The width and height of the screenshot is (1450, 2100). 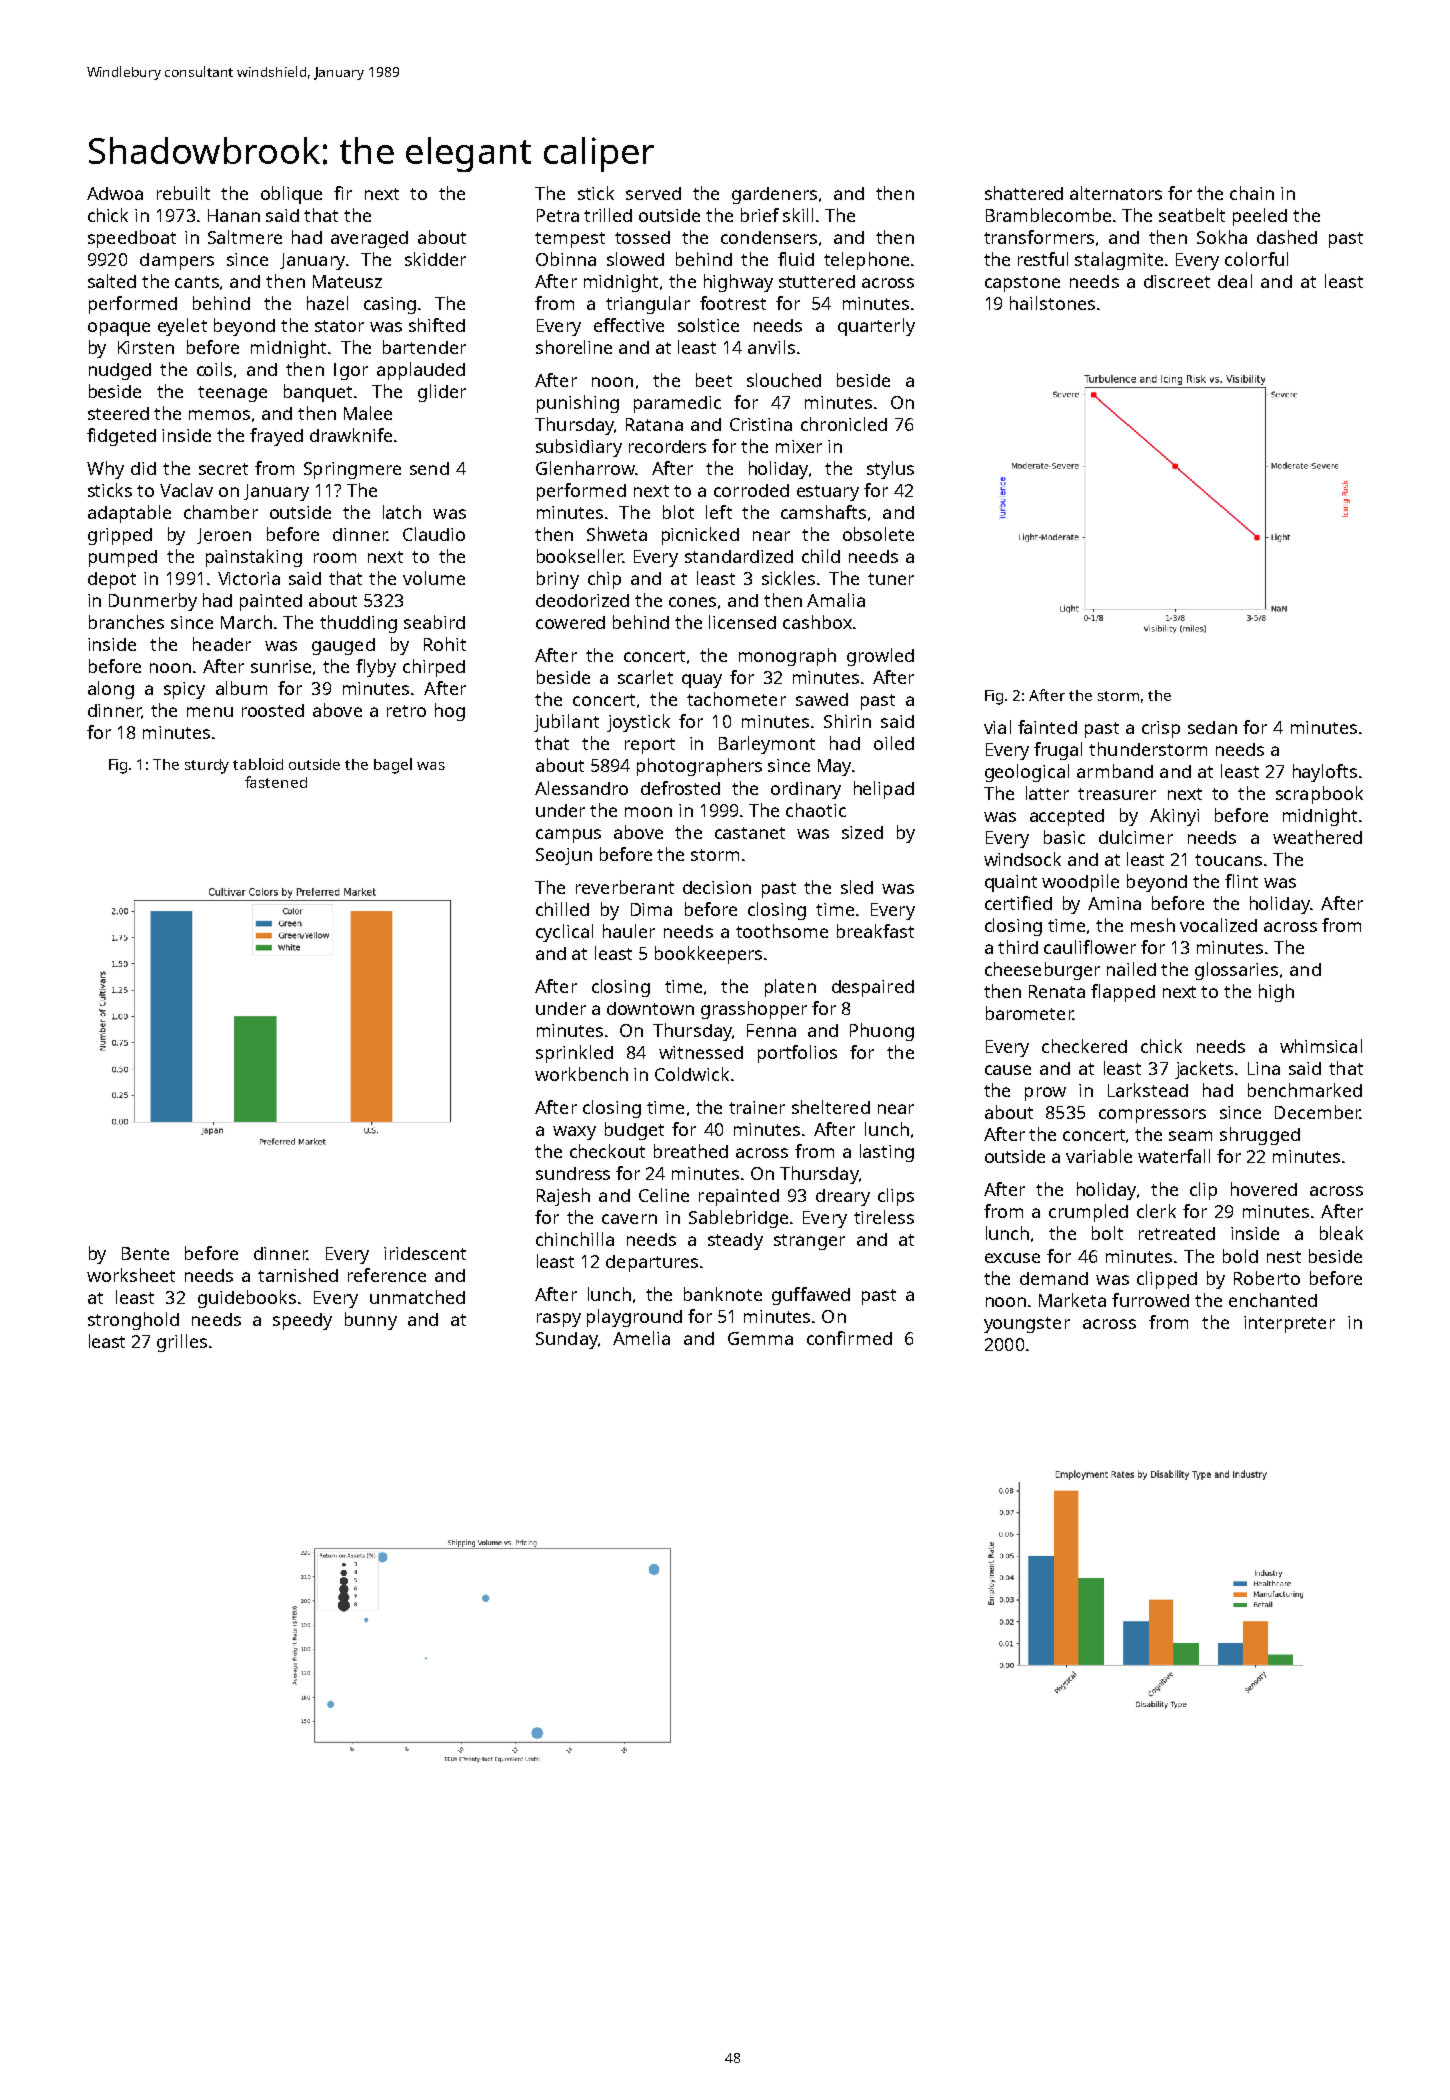 I want to click on shifted, so click(x=437, y=325).
